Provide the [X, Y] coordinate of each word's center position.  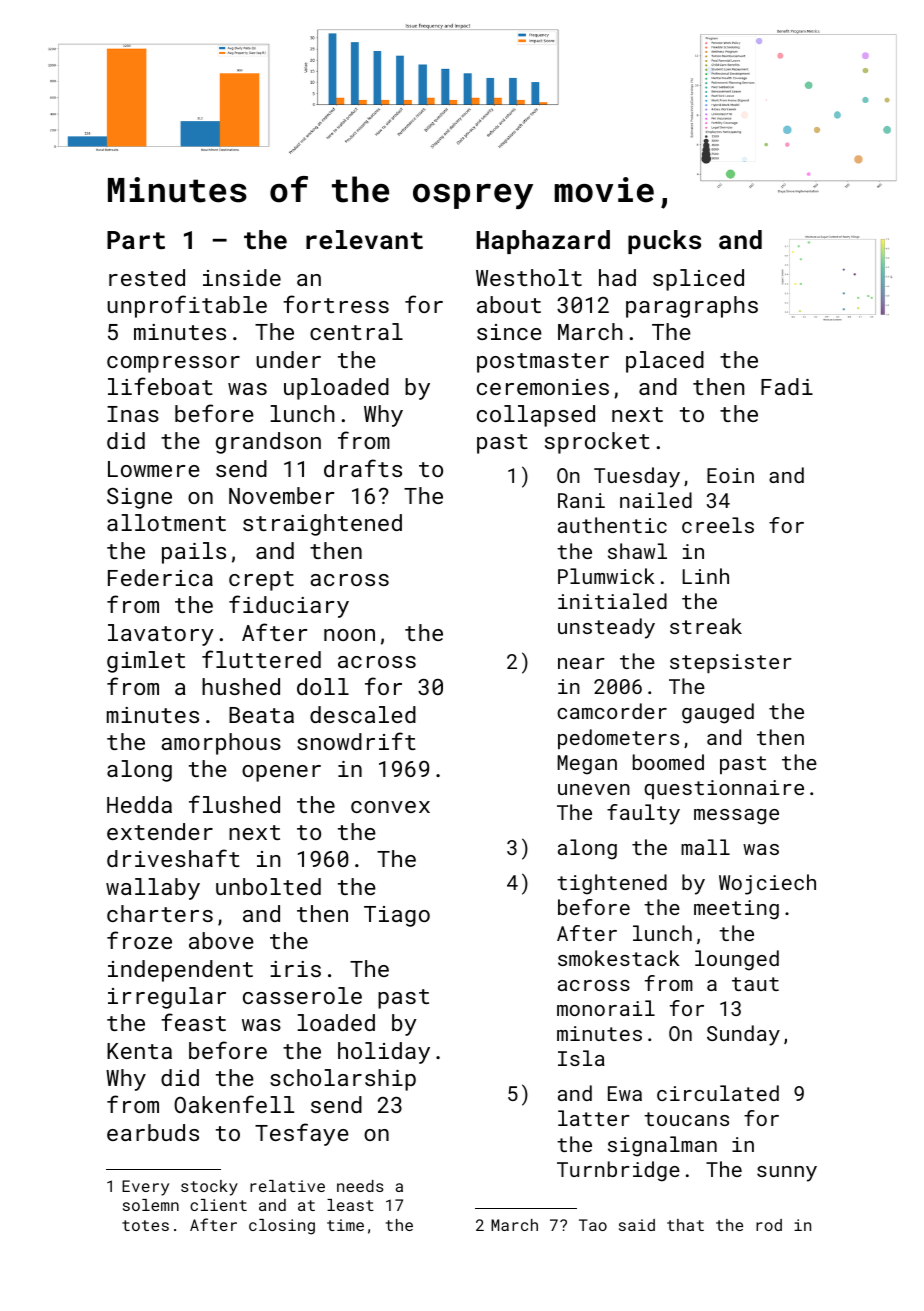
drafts [363, 468]
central [356, 331]
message [736, 817]
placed [665, 362]
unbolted [268, 886]
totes [145, 1225]
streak [706, 626]
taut [755, 984]
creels [718, 525]
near [581, 663]
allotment [166, 522]
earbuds [153, 1132]
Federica [160, 577]
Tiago [397, 916]
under [288, 359]
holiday [384, 1053]
